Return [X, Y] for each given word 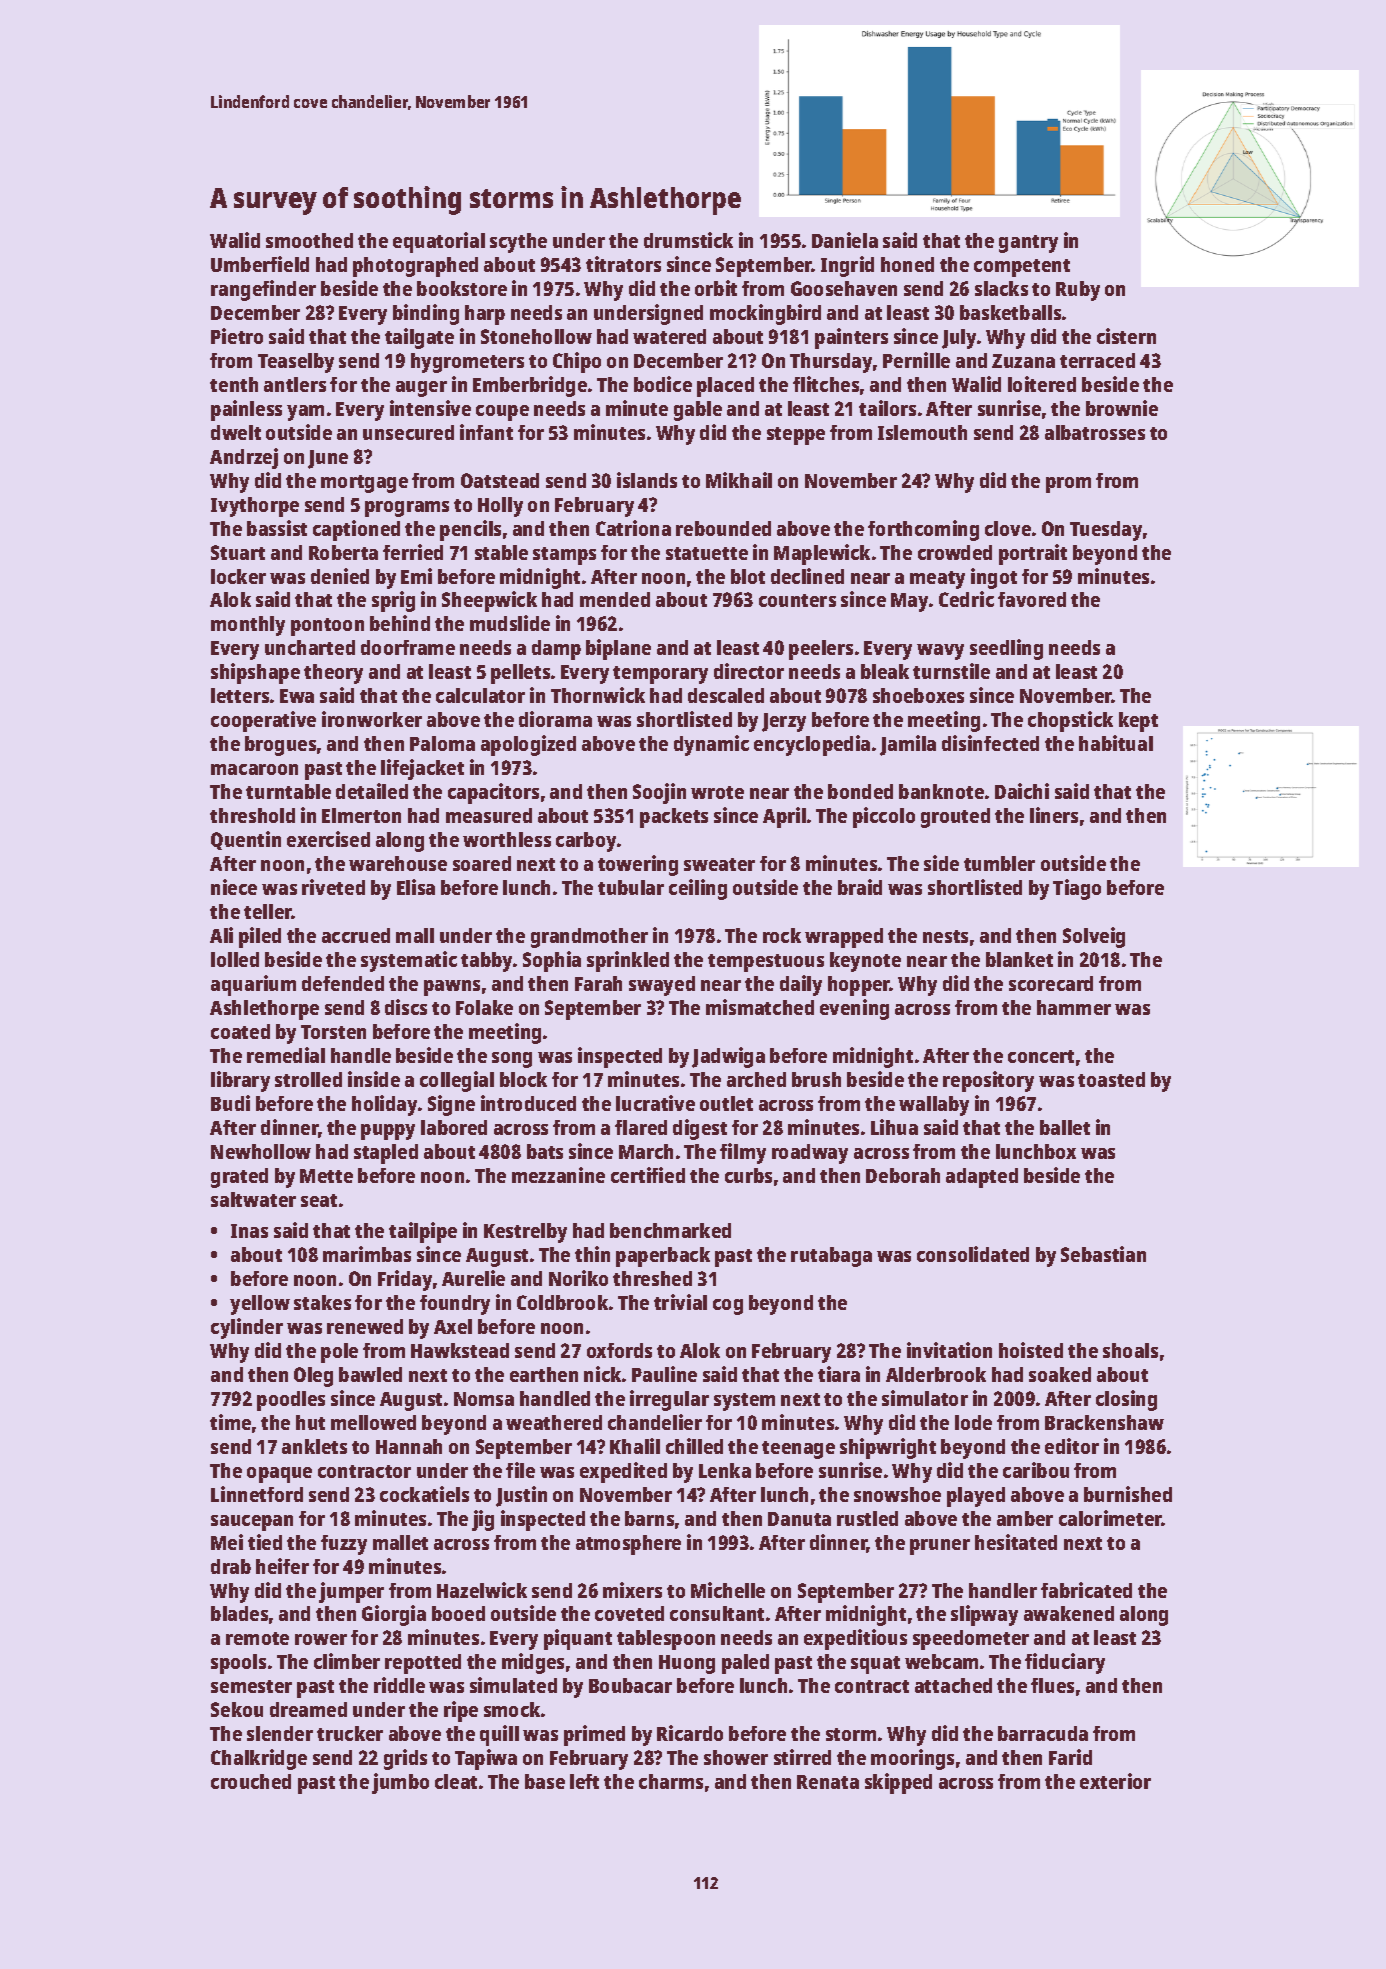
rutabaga [831, 1257]
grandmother [589, 938]
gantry [1028, 244]
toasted [1111, 1079]
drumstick [688, 240]
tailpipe [423, 1232]
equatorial [439, 242]
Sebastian [1103, 1254]
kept [1138, 722]
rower [321, 1639]
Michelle [728, 1590]
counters [797, 600]
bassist [277, 528]
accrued [356, 935]
